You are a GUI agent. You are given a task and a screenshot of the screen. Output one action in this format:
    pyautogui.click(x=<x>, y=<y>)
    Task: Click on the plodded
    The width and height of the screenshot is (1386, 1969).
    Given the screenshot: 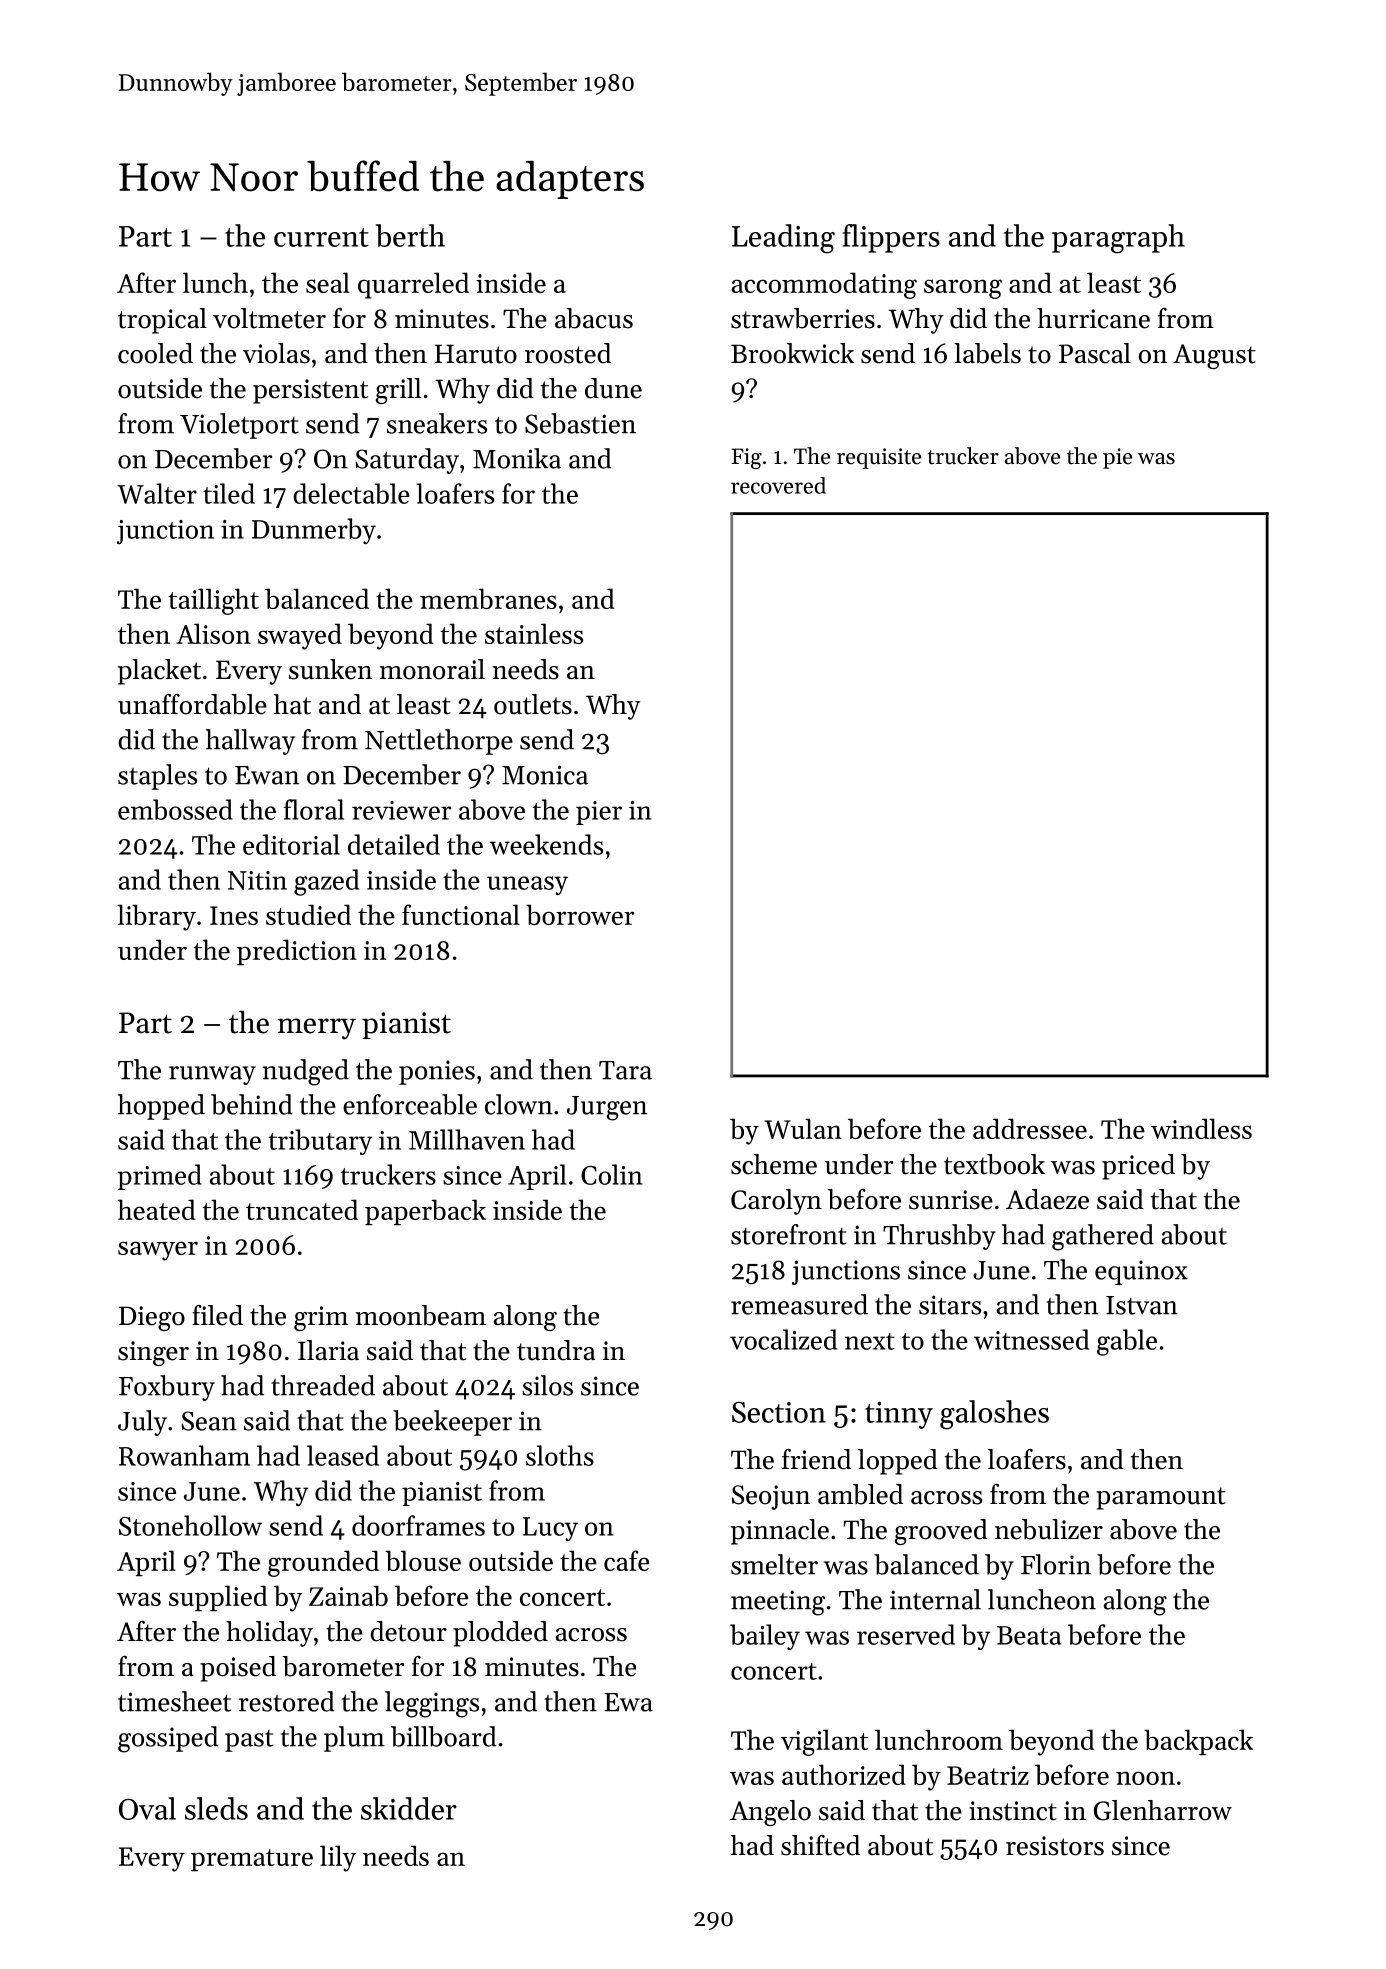 What is the action you would take?
    pyautogui.click(x=500, y=1634)
